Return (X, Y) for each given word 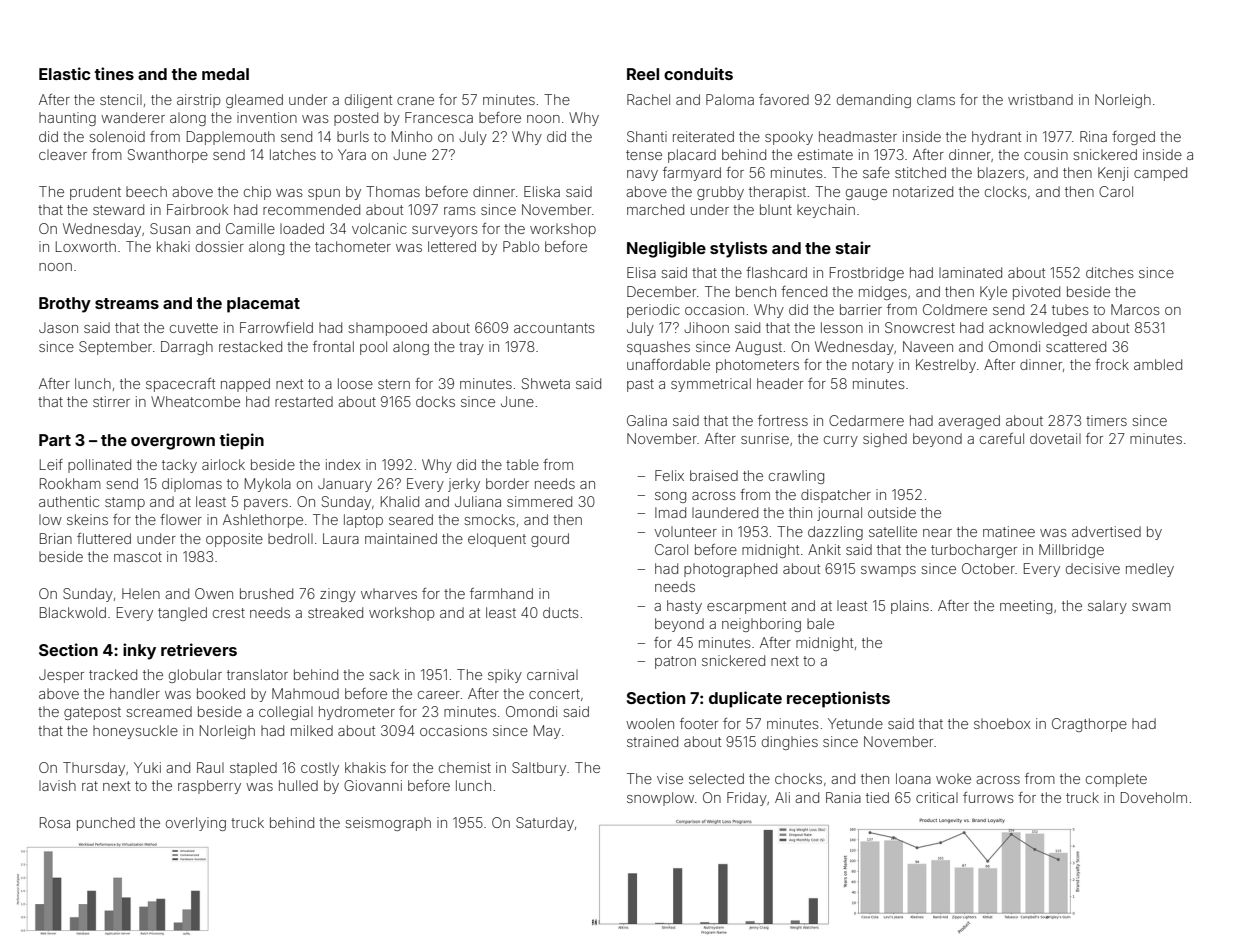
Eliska (542, 191)
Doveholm (1154, 797)
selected (716, 778)
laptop (363, 521)
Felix (669, 475)
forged (1133, 138)
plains (910, 607)
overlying (196, 824)
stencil (121, 99)
